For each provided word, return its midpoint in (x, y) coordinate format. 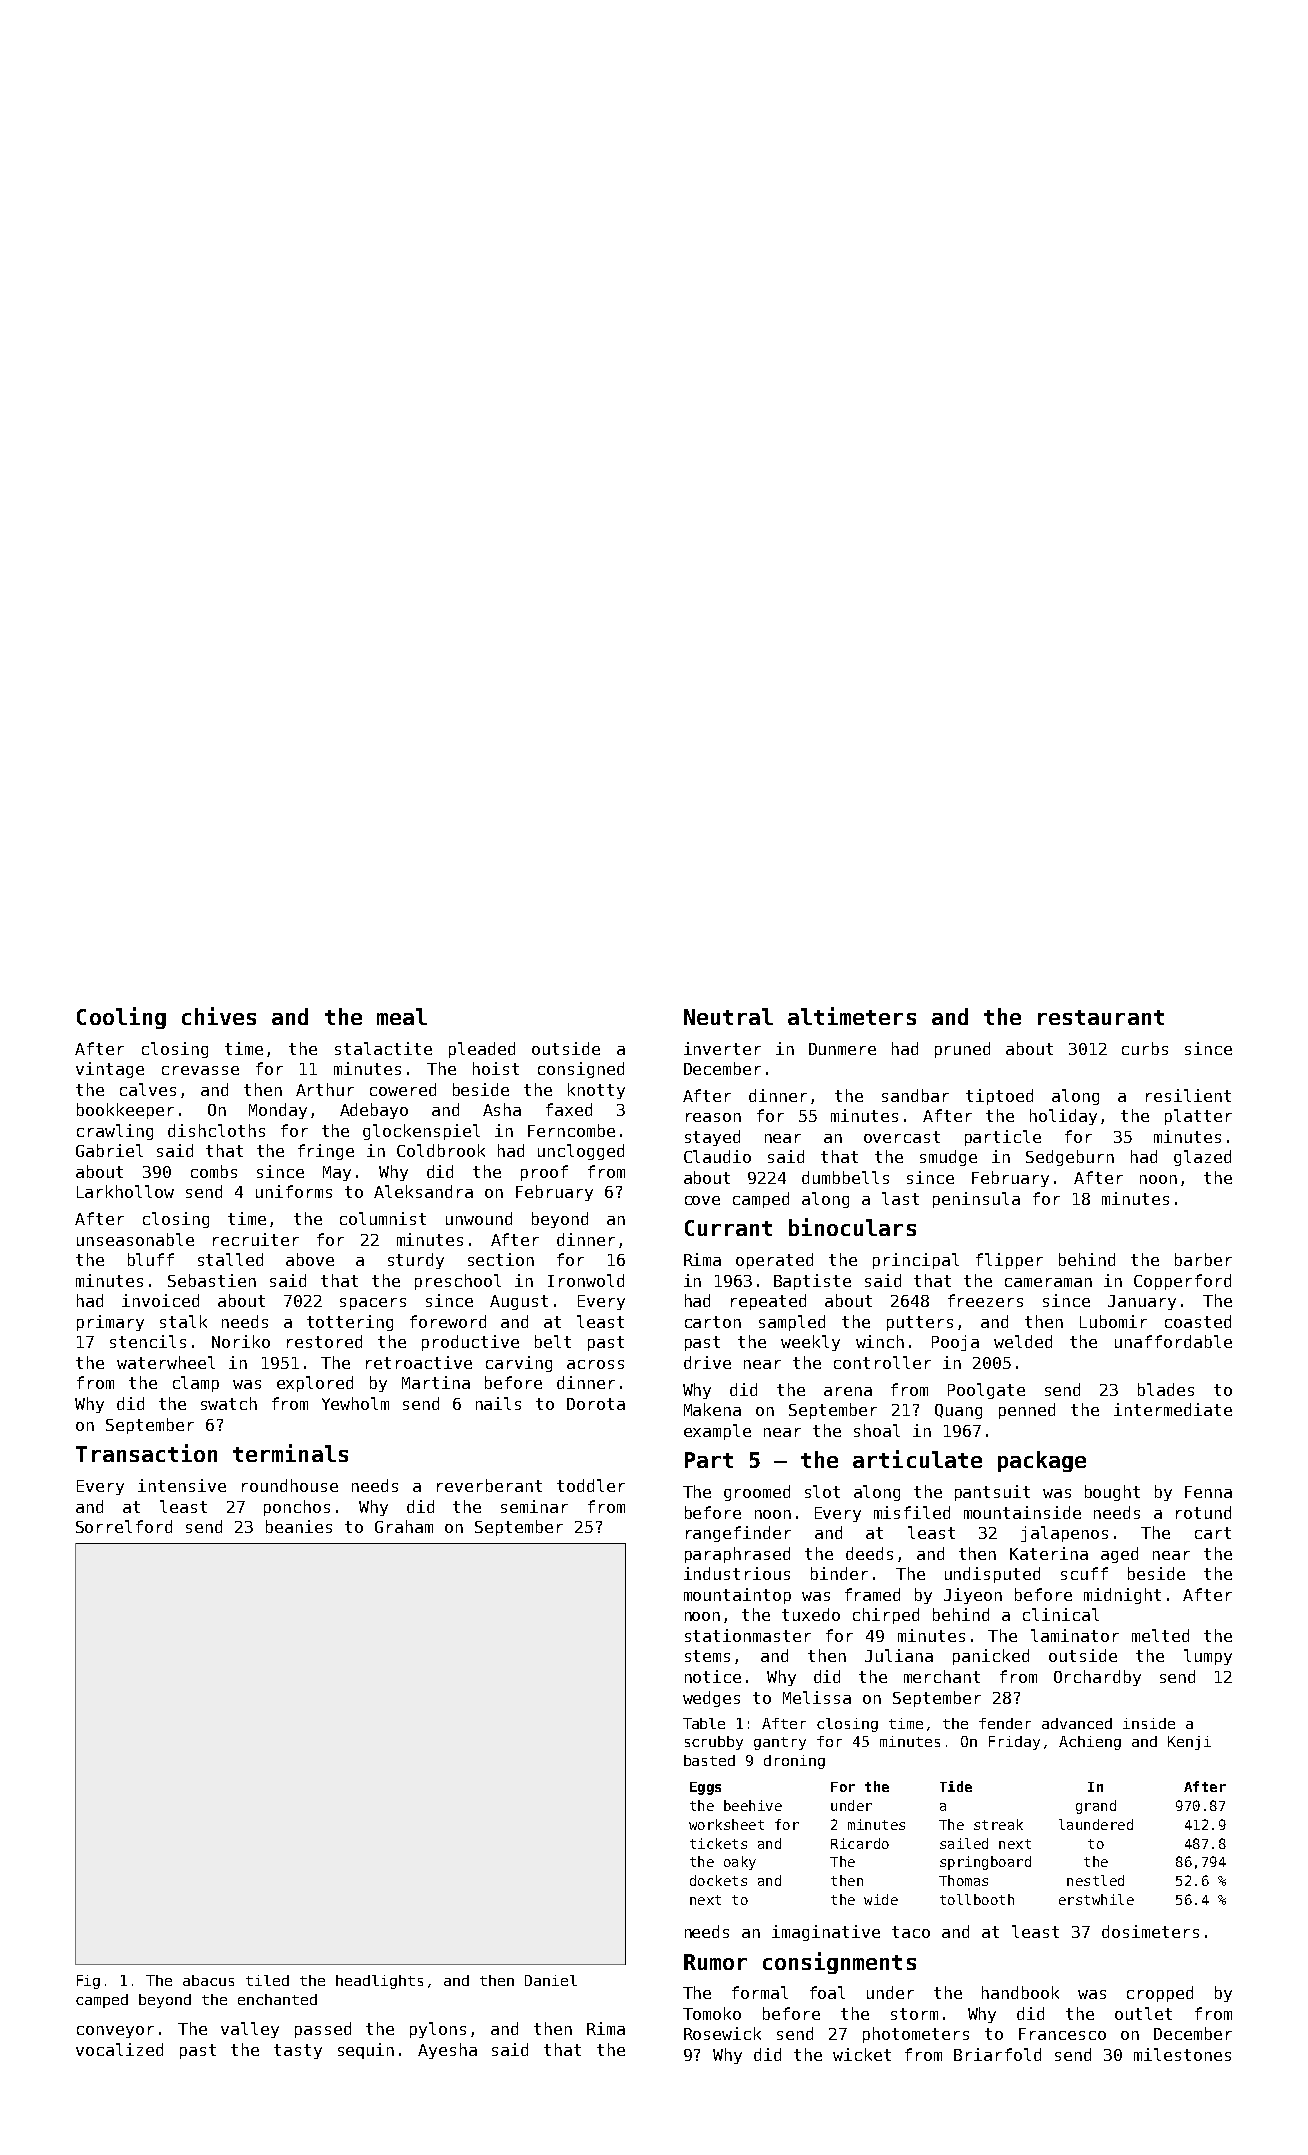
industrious (737, 1573)
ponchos (297, 1508)
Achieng (1090, 1743)
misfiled (912, 1512)
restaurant (1101, 1017)
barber (1203, 1259)
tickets (718, 1843)
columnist (383, 1218)
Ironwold (586, 1280)
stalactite (383, 1048)
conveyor (115, 2032)
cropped (1160, 1994)
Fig (88, 1982)
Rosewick (722, 2033)
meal (402, 1016)
